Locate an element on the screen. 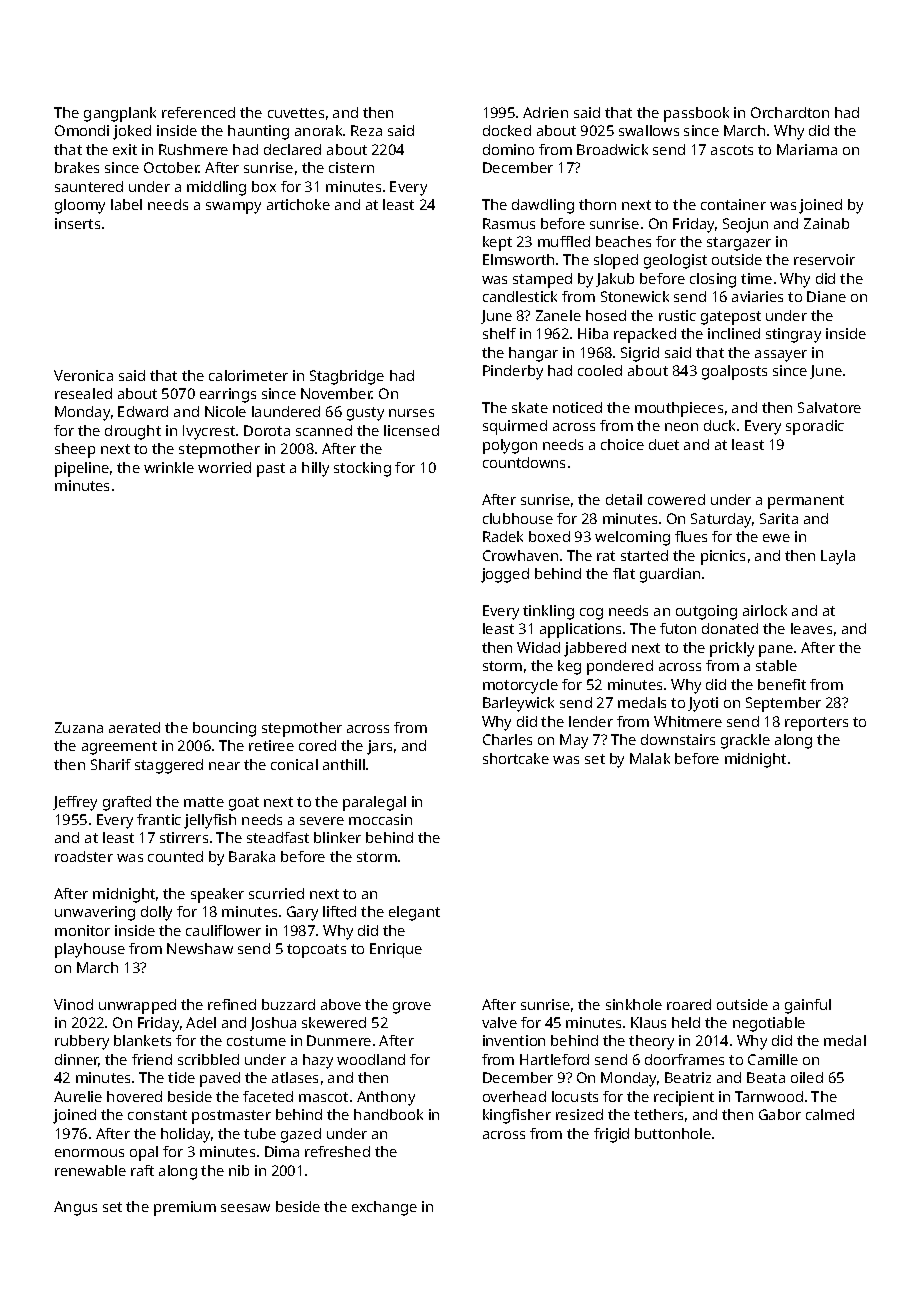  exit is located at coordinates (125, 149).
